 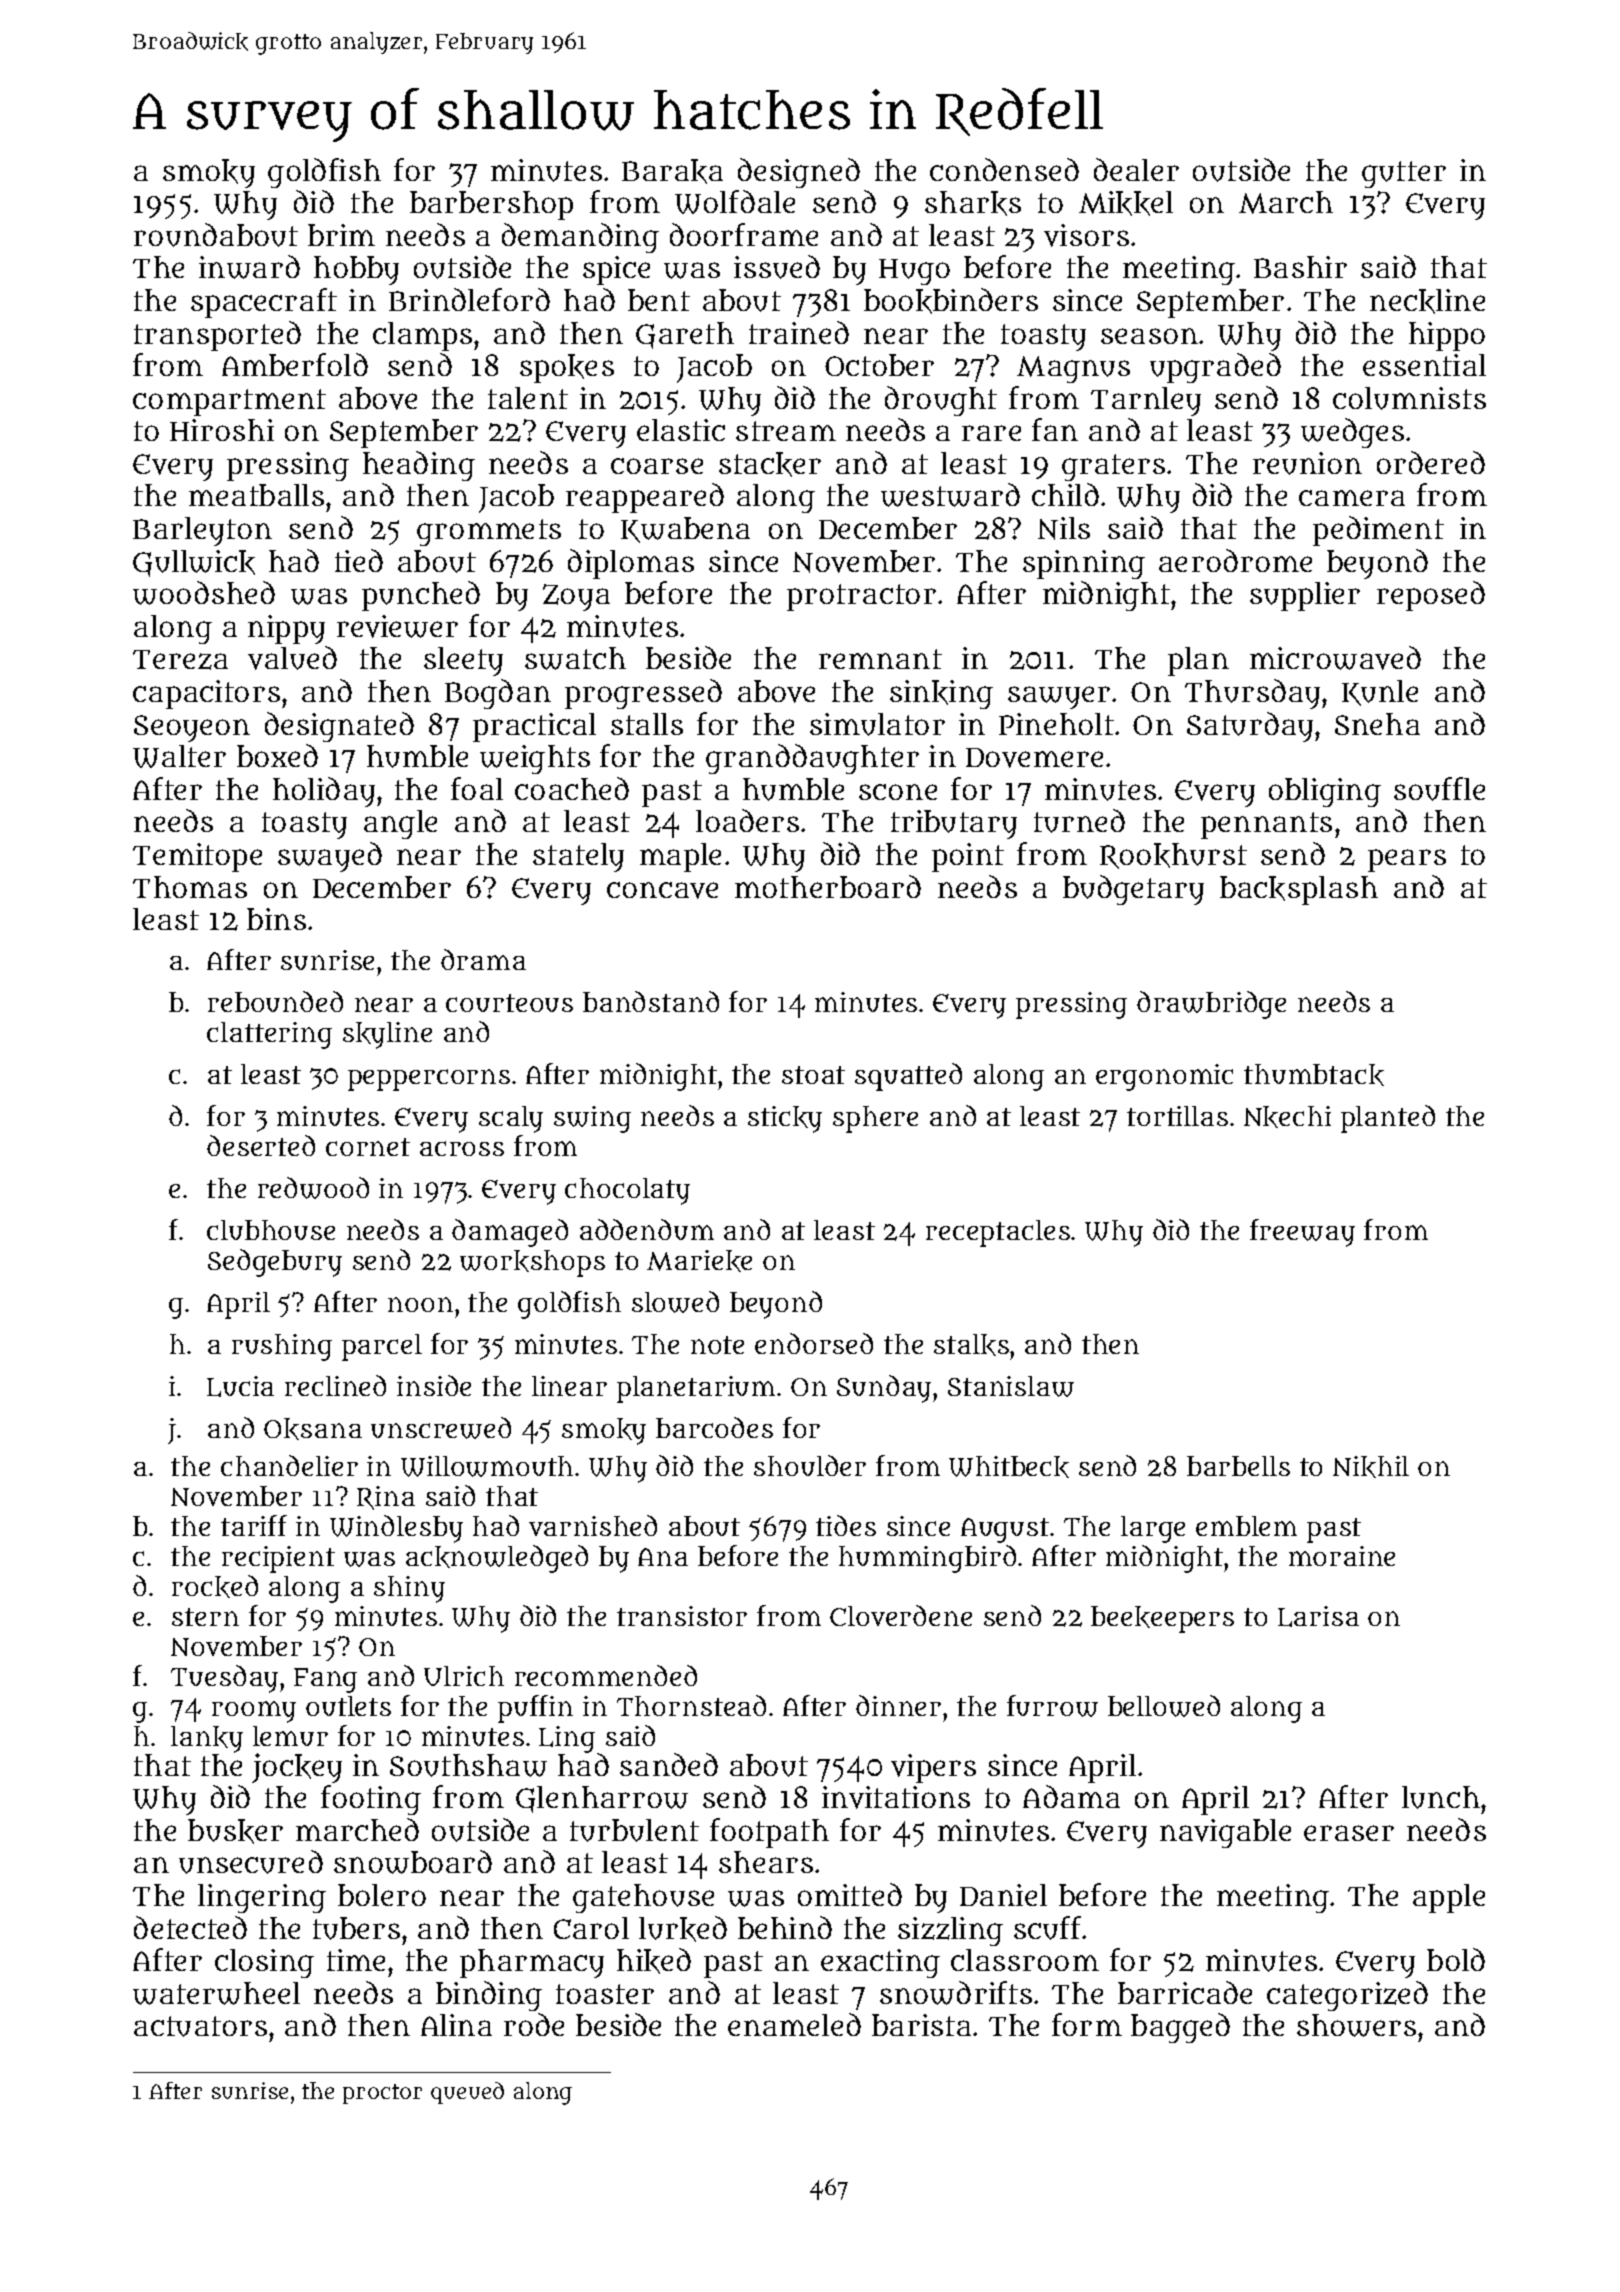 I want to click on inward, so click(x=249, y=267).
